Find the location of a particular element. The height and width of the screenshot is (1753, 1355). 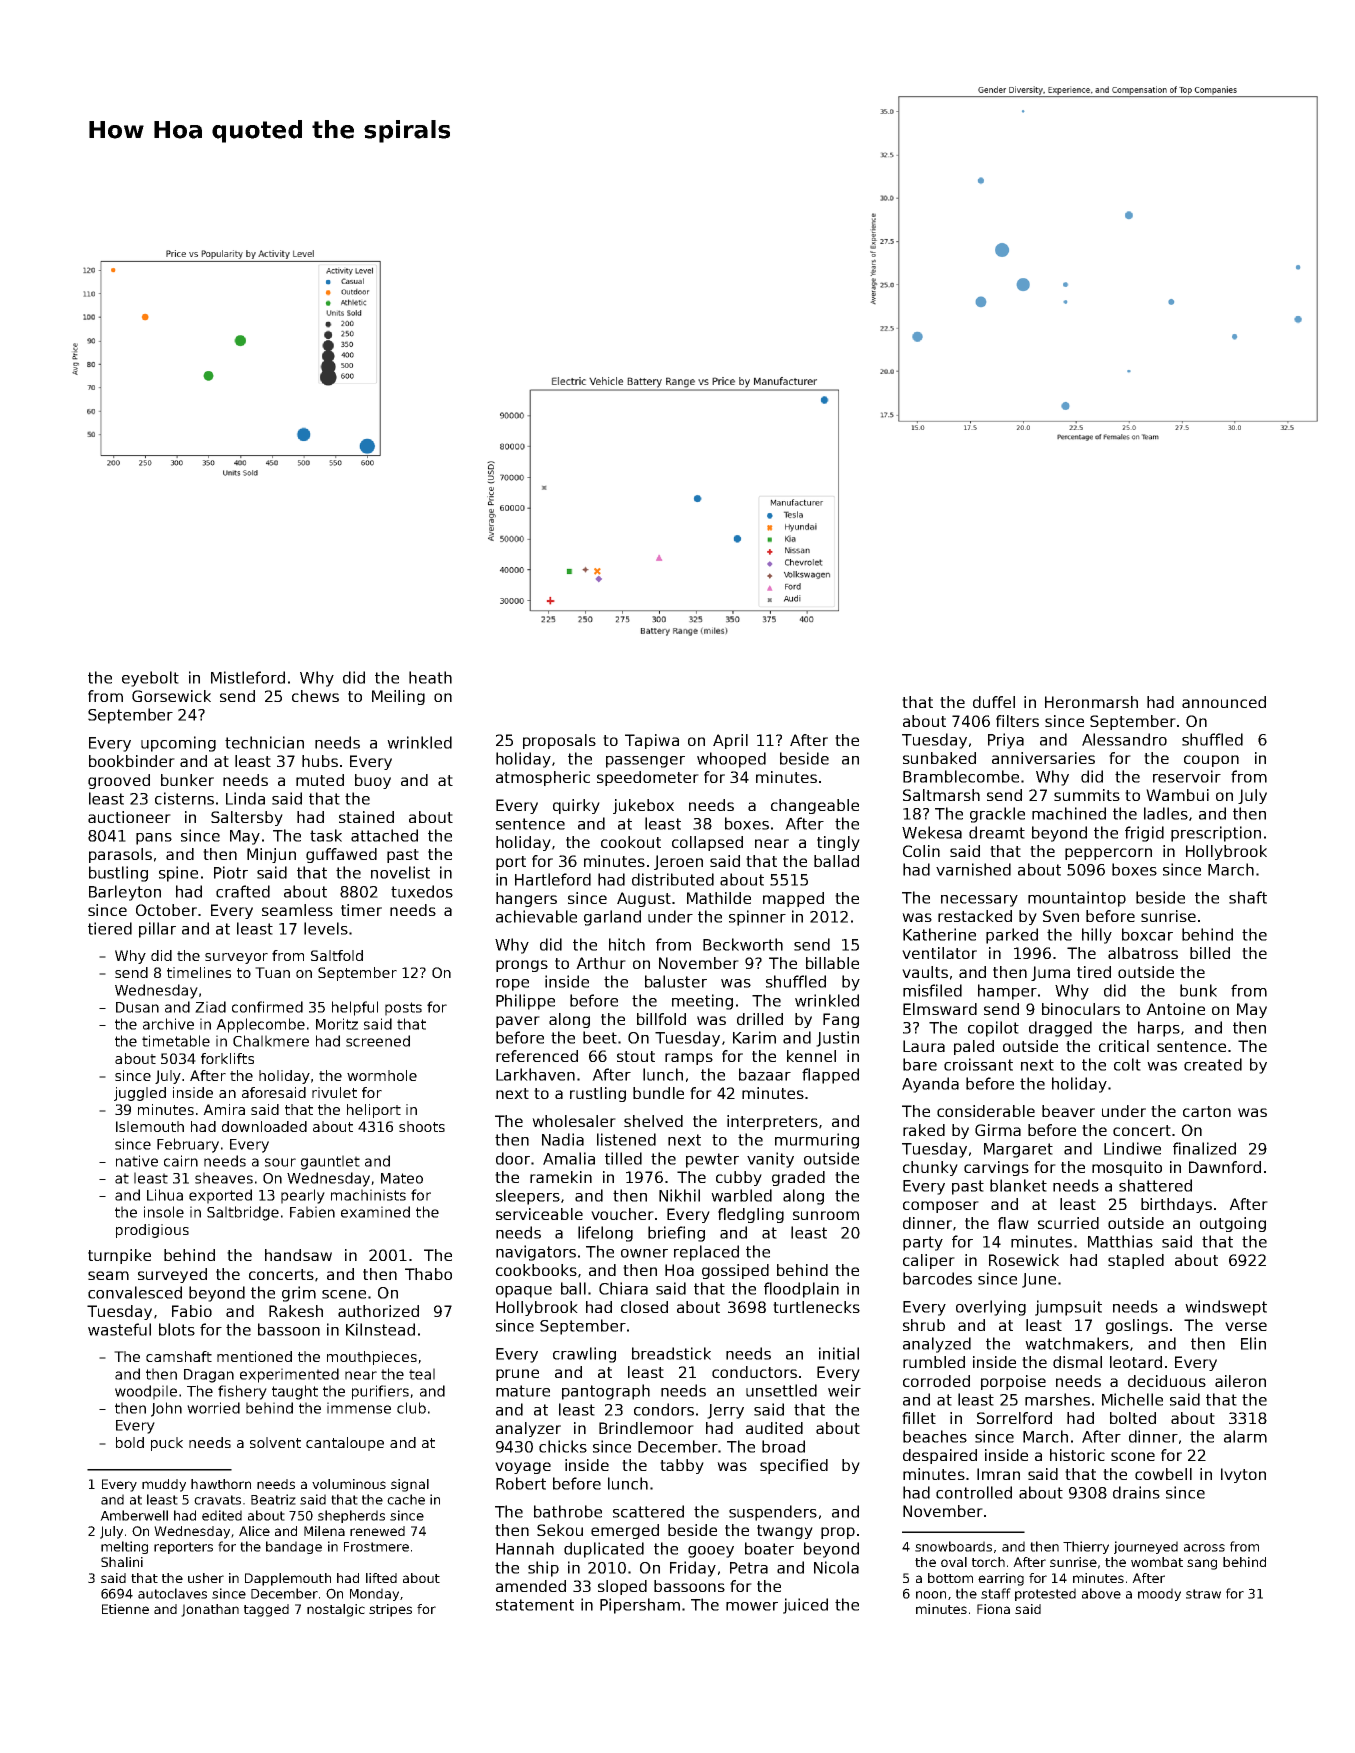

heath is located at coordinates (430, 677).
